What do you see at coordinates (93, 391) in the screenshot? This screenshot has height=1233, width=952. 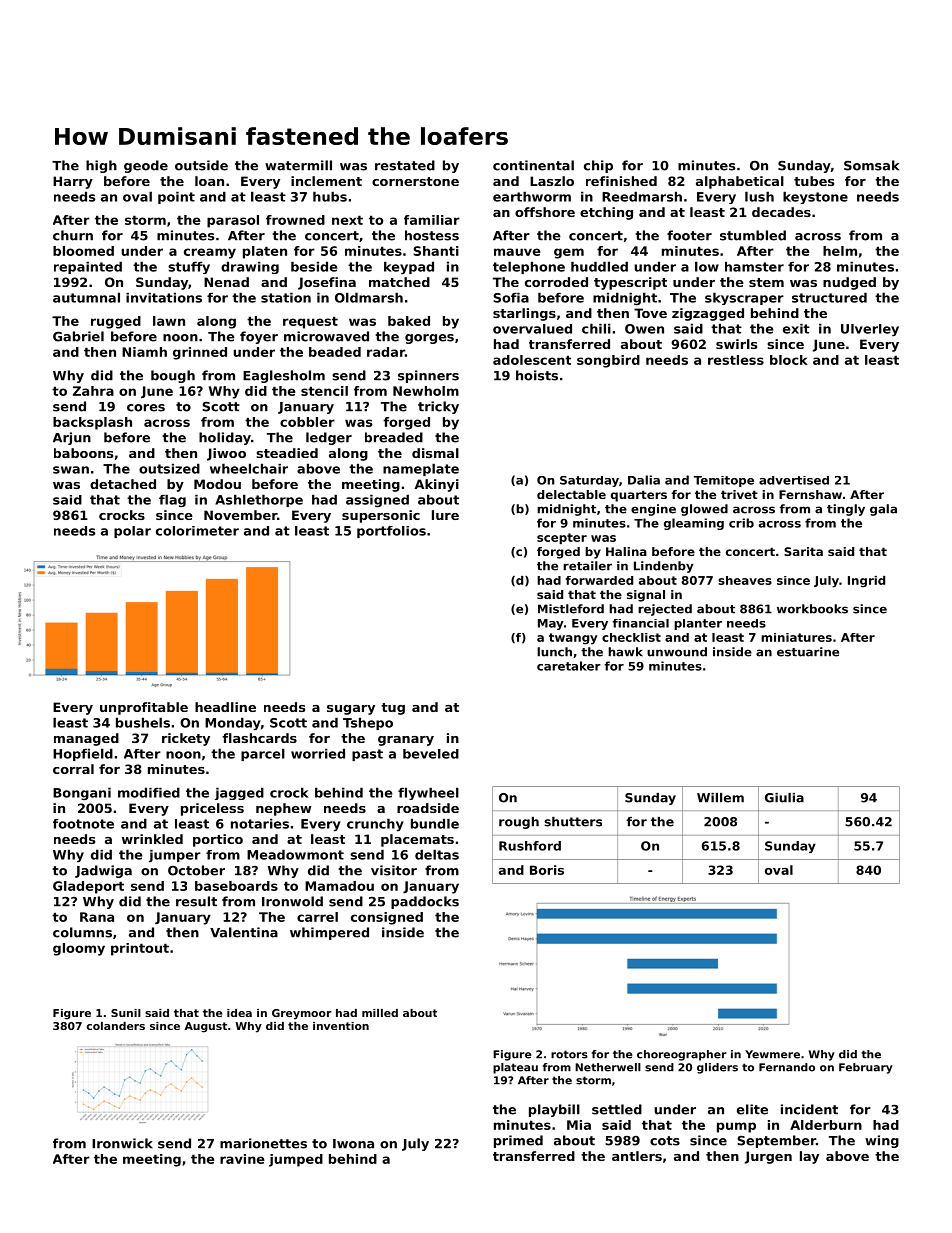 I see `Zahra` at bounding box center [93, 391].
